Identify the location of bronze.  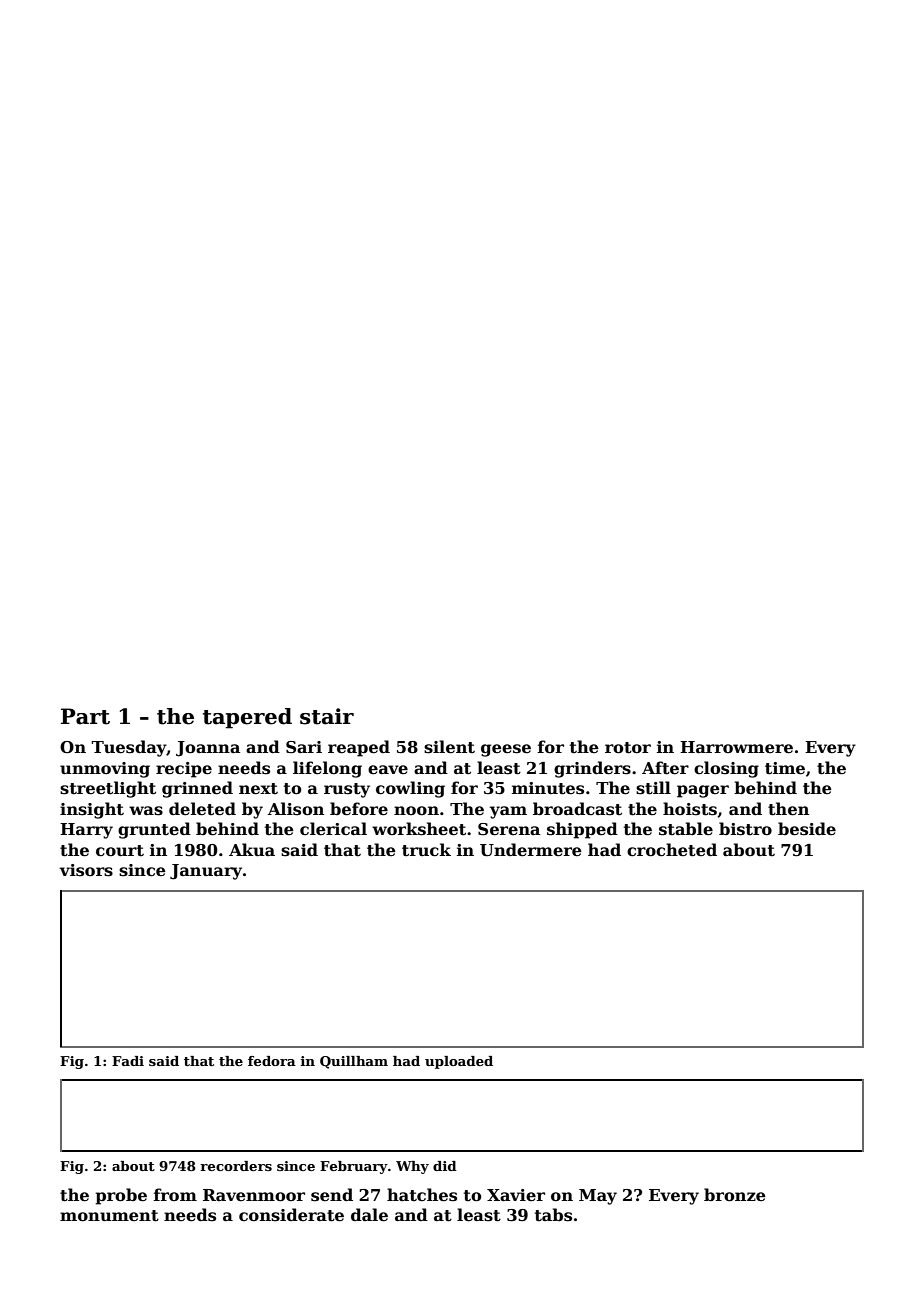
(735, 1195).
